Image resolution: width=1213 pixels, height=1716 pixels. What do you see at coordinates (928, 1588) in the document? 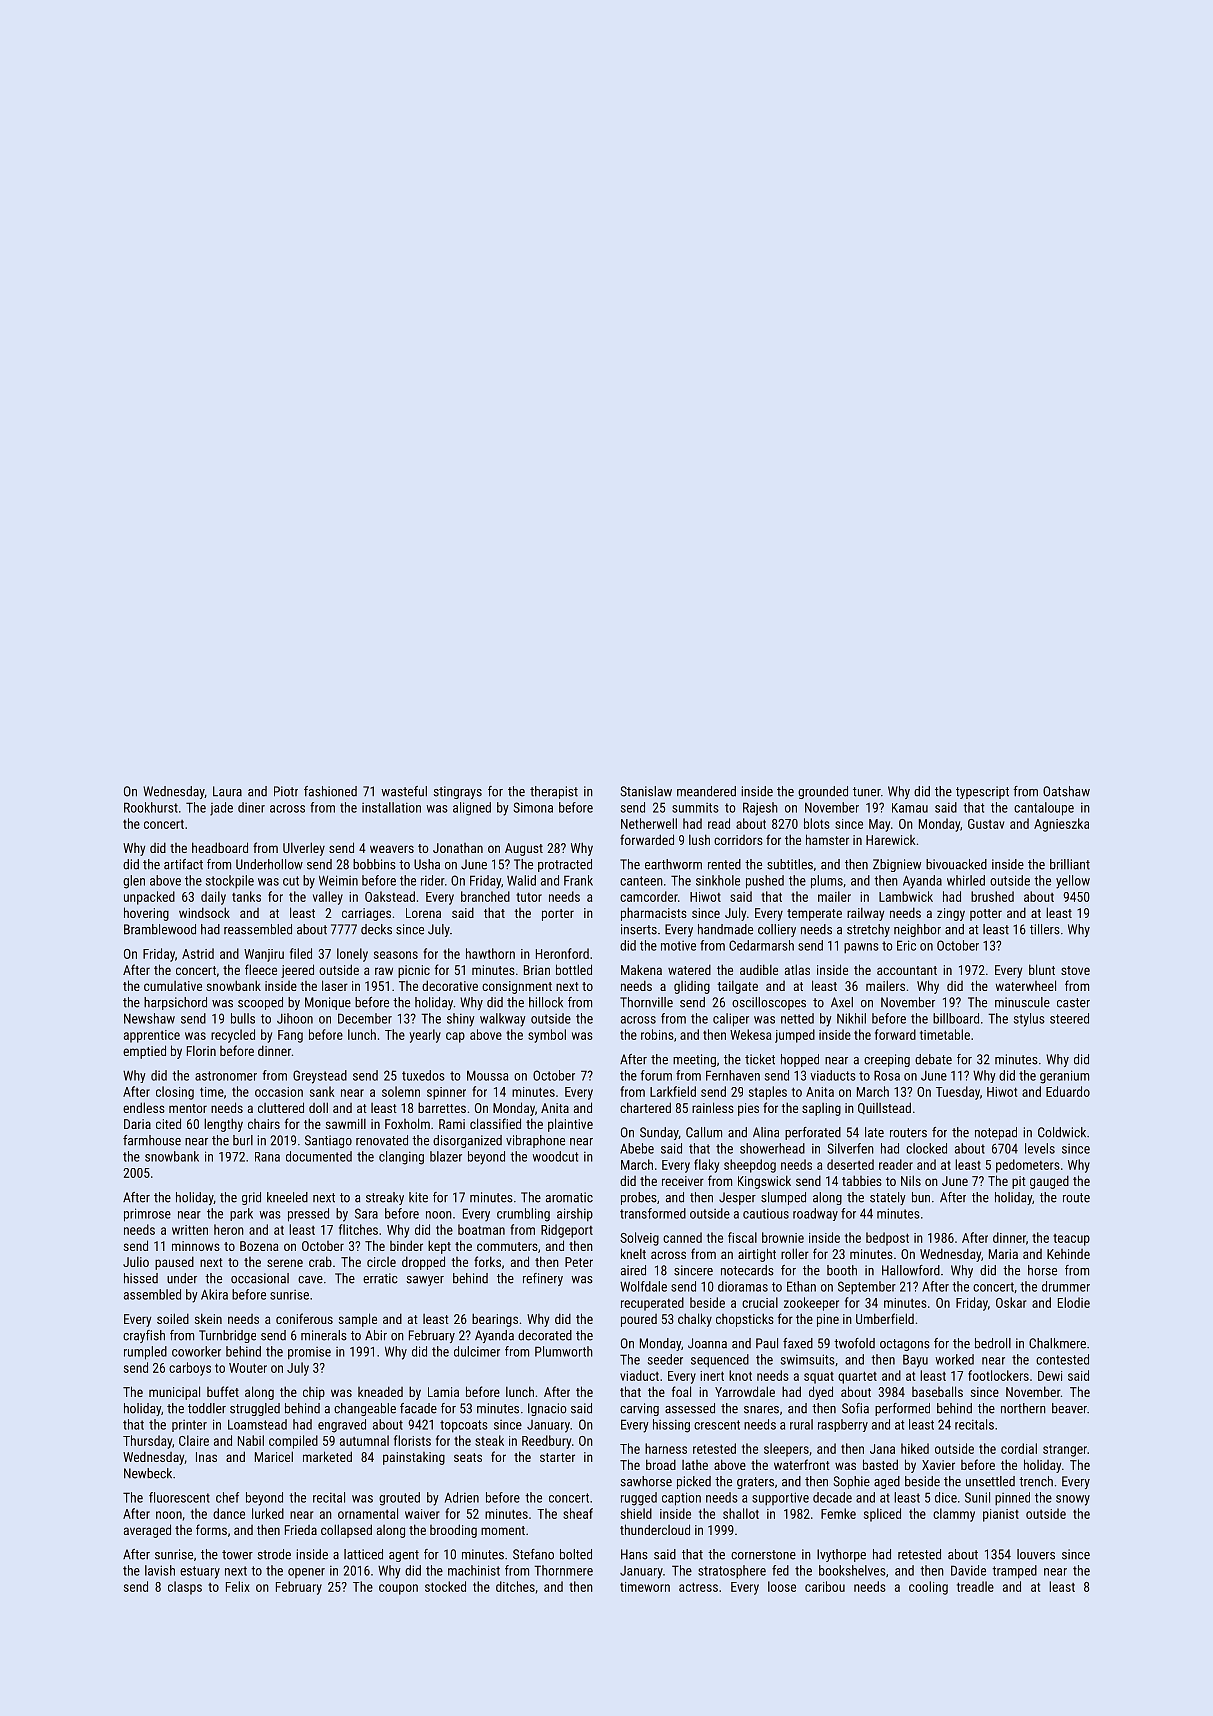
I see `cooling` at bounding box center [928, 1588].
